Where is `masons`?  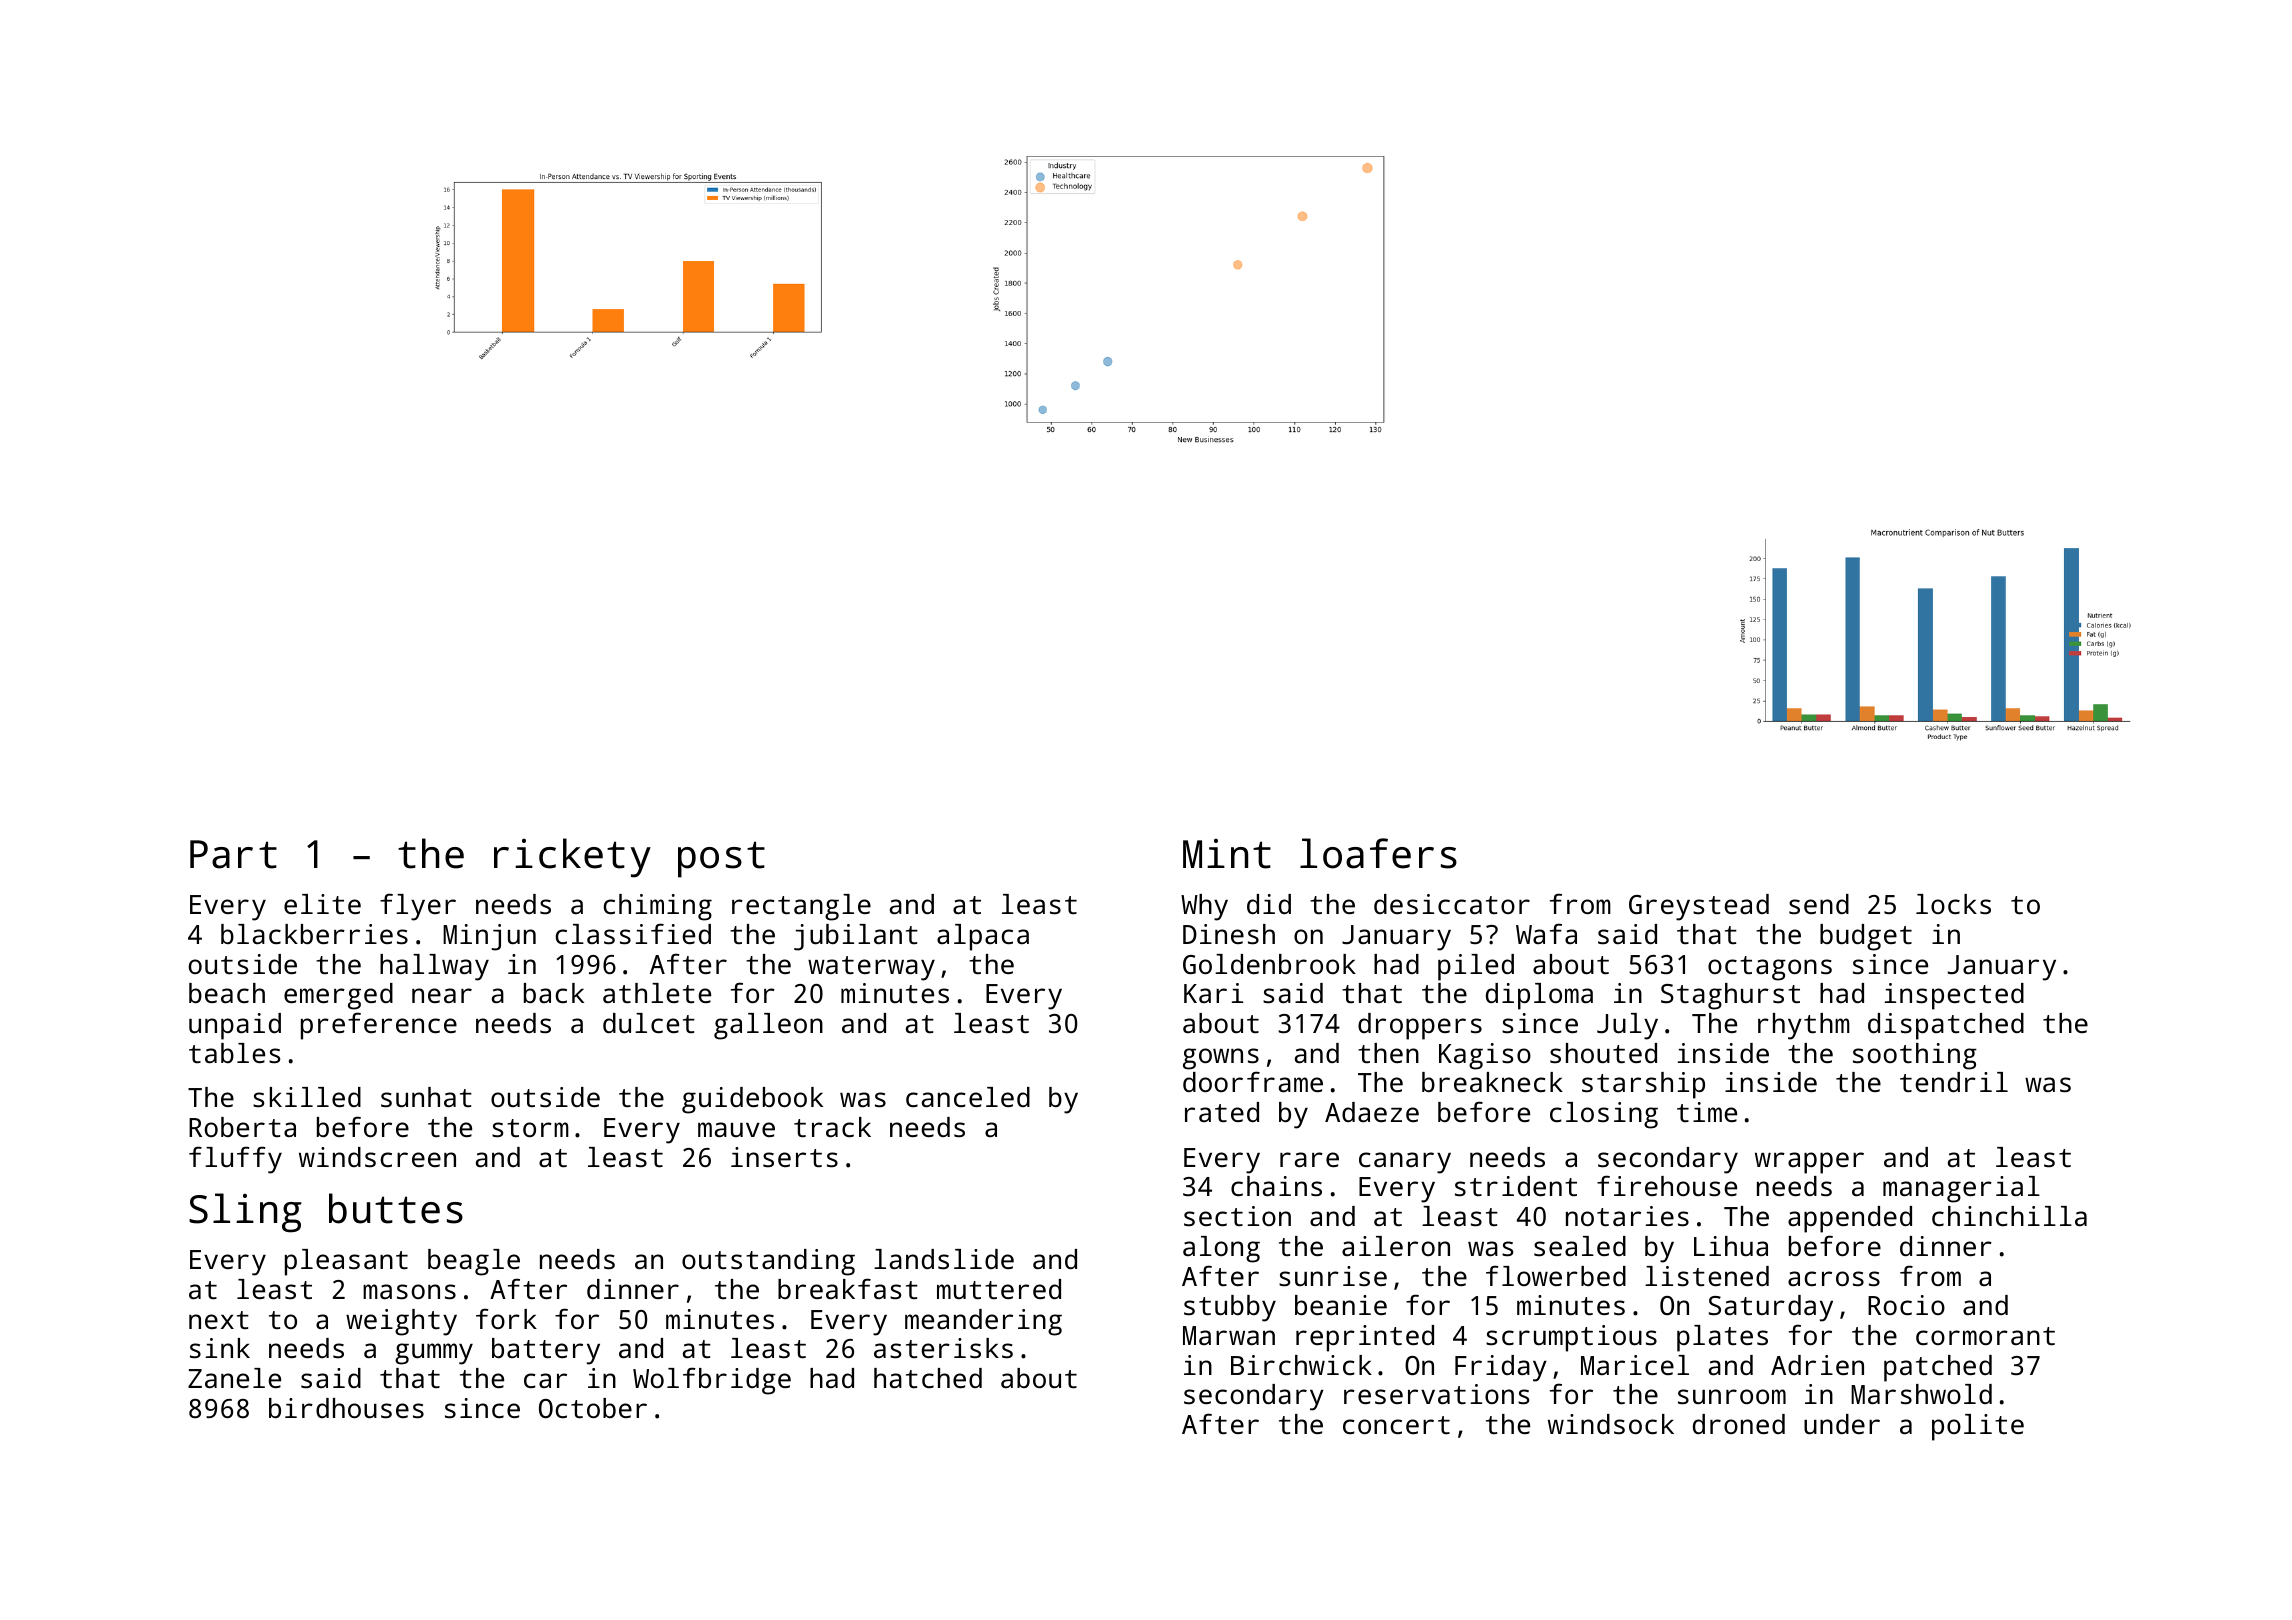
masons is located at coordinates (409, 1292).
